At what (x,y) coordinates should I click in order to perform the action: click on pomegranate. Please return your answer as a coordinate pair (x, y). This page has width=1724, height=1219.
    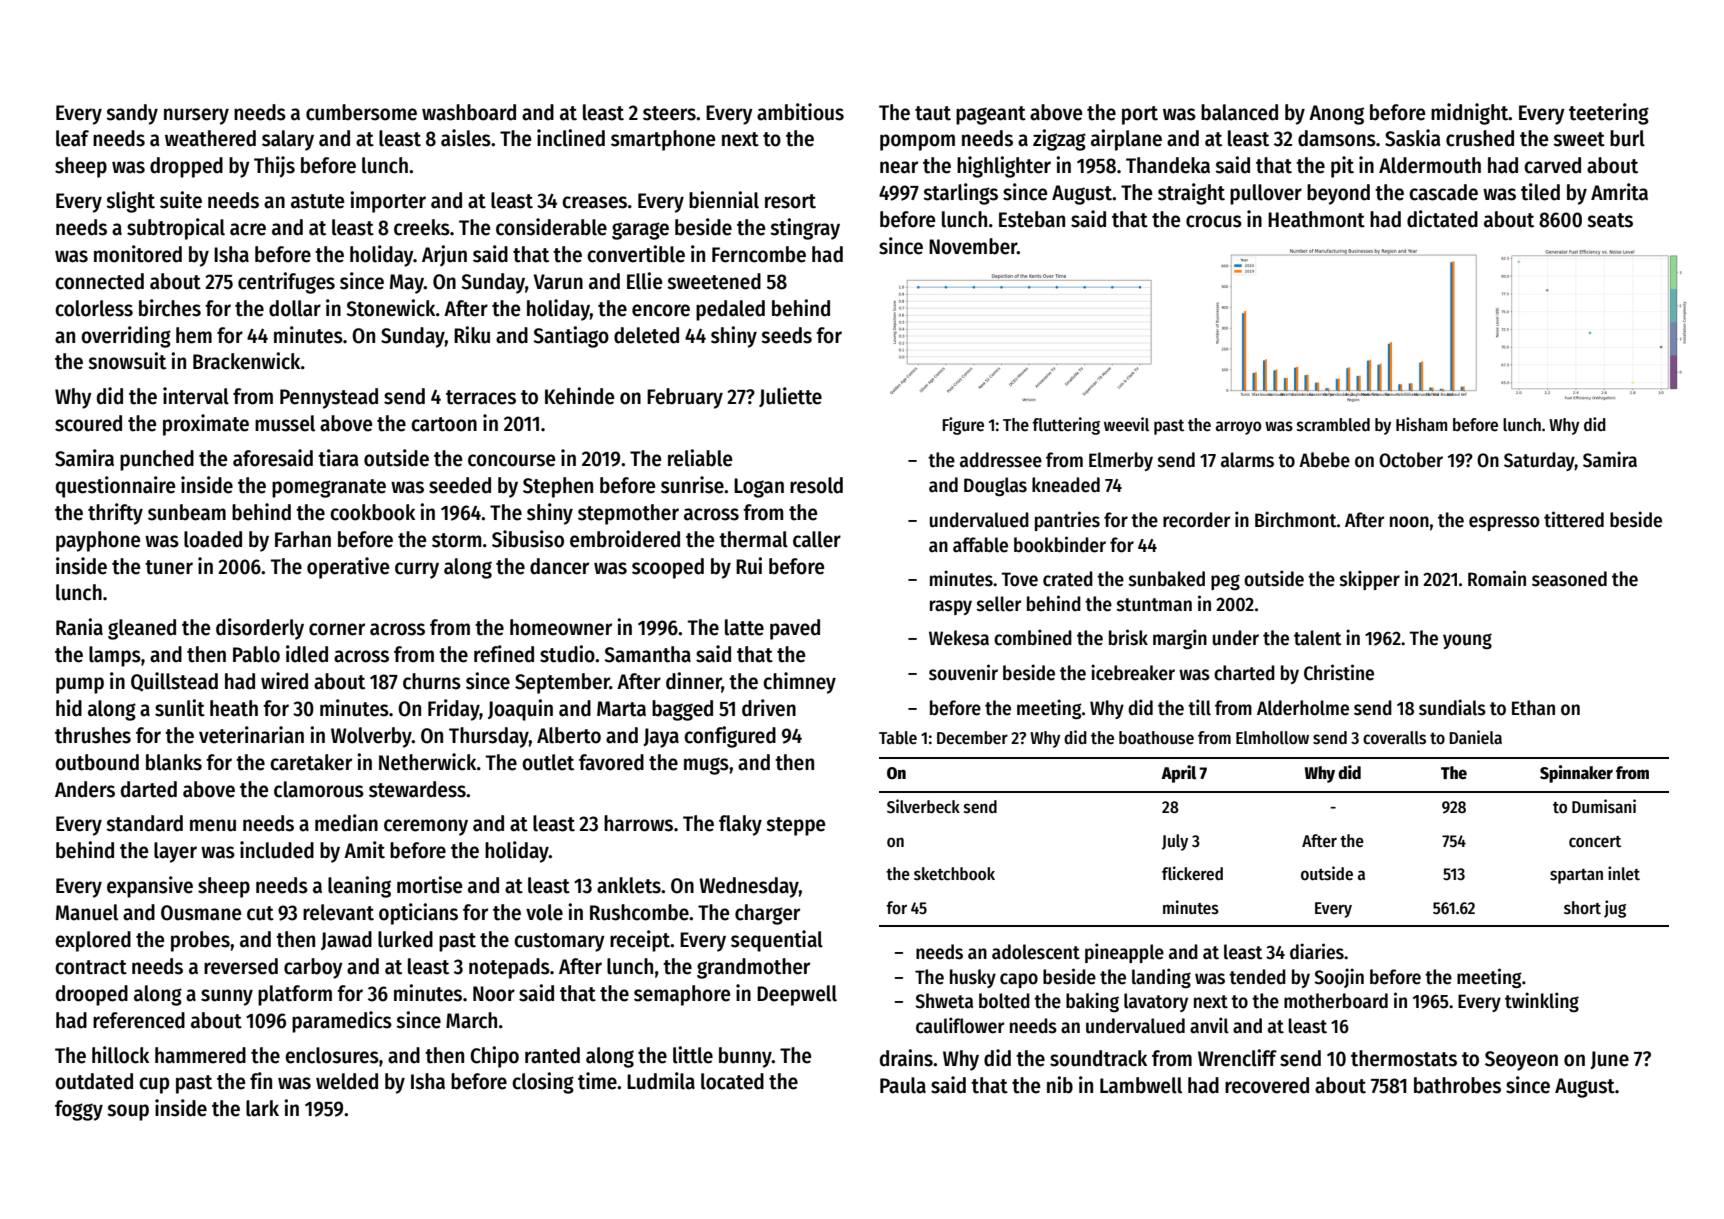
    Looking at the image, I should click on (329, 488).
